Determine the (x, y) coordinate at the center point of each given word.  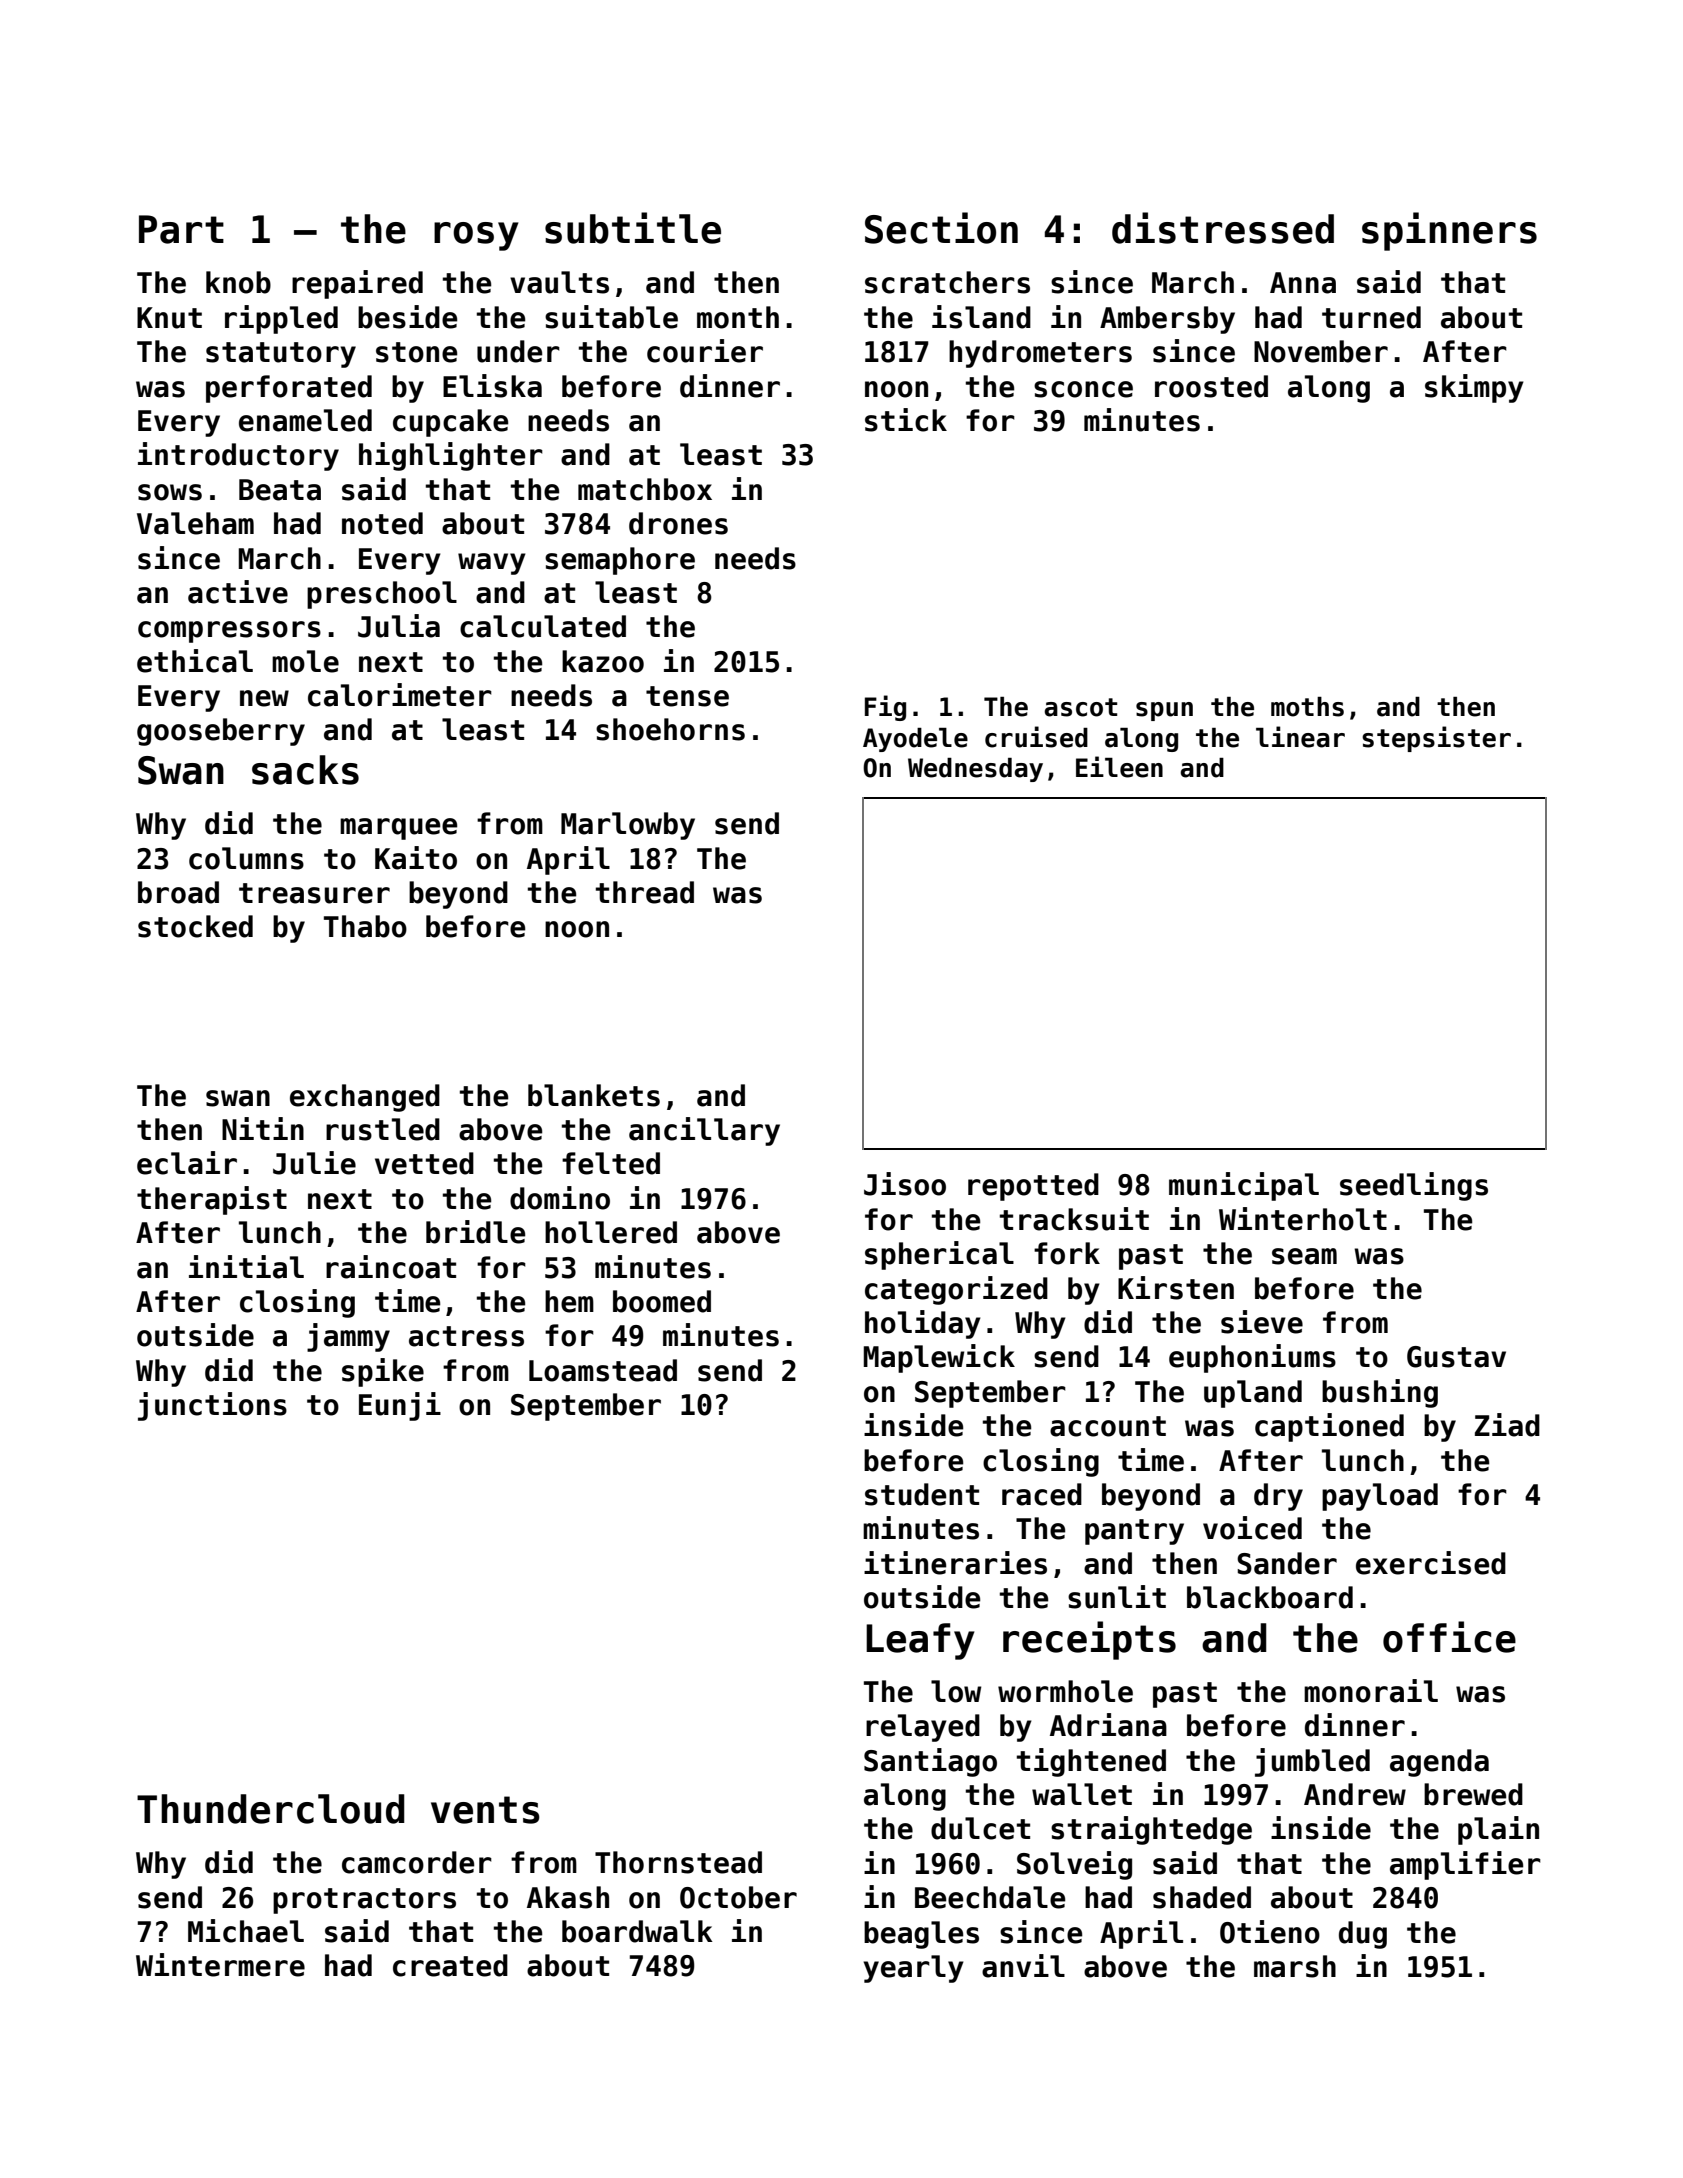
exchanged (365, 1098)
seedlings (1414, 1186)
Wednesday (975, 770)
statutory (281, 355)
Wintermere (220, 1965)
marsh (1295, 1966)
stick (906, 420)
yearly (913, 1969)
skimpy (1474, 388)
